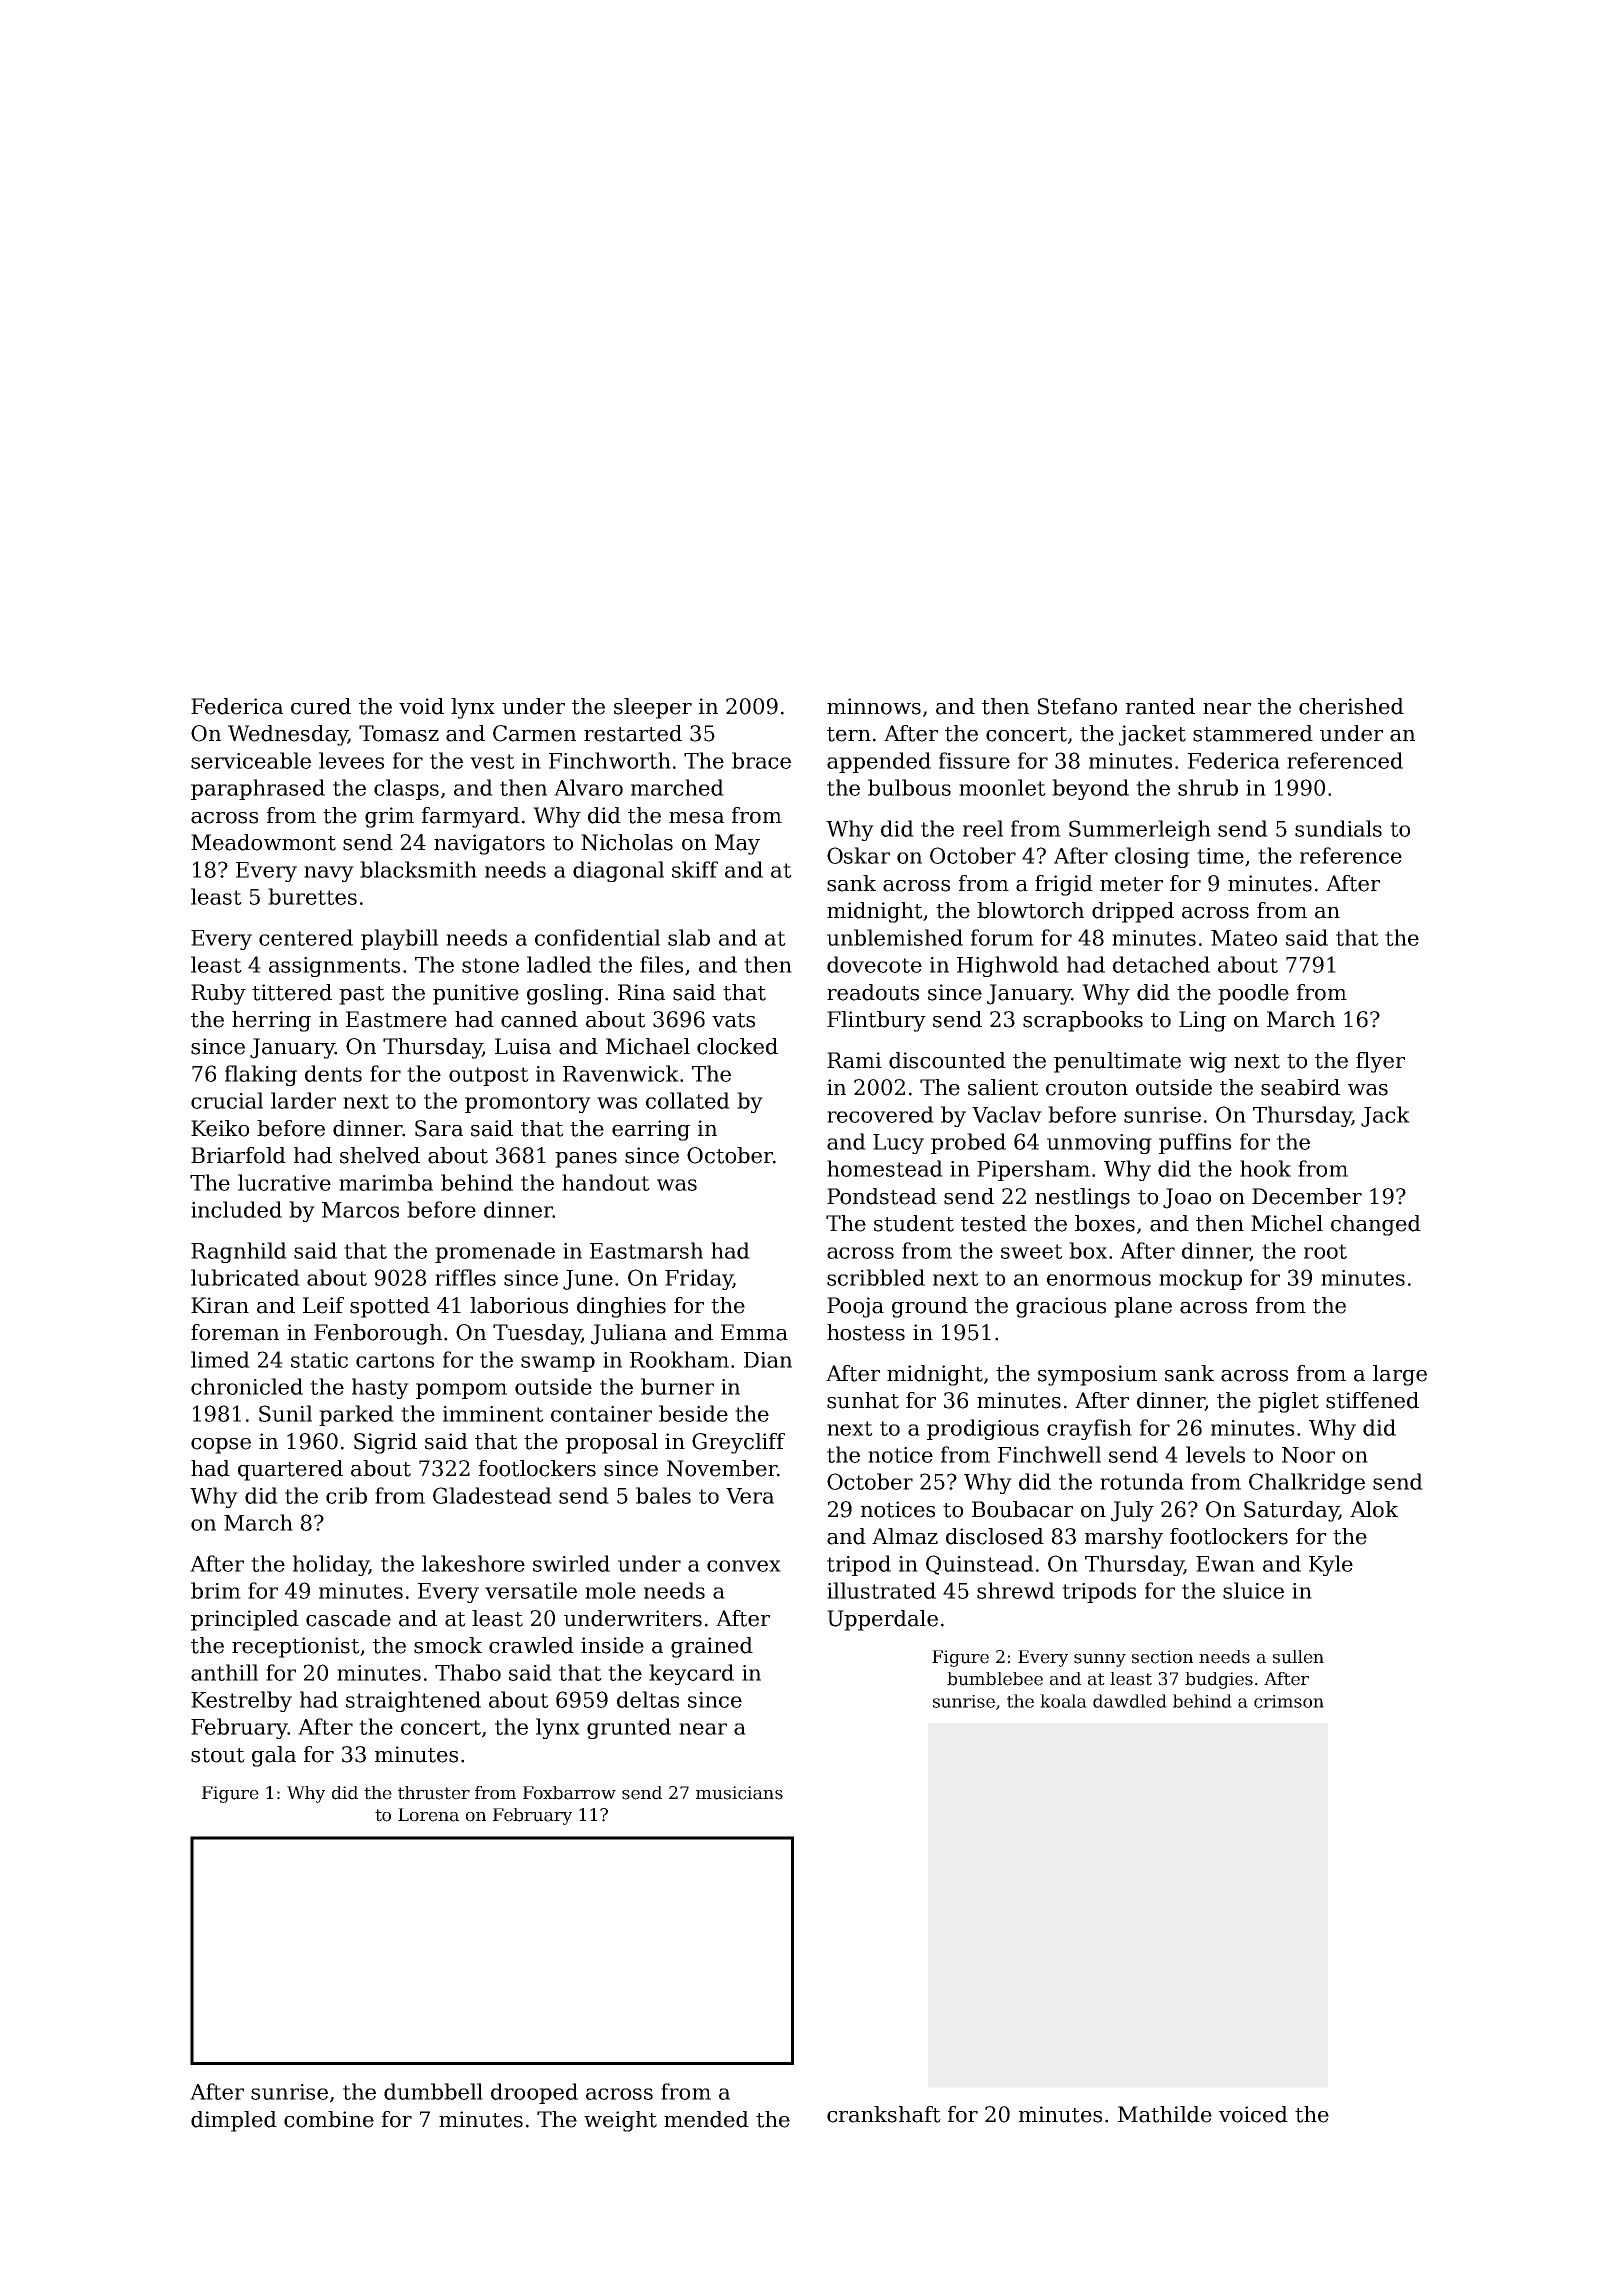 The height and width of the page is (2292, 1620). Describe the element at coordinates (421, 706) in the page. I see `void` at that location.
